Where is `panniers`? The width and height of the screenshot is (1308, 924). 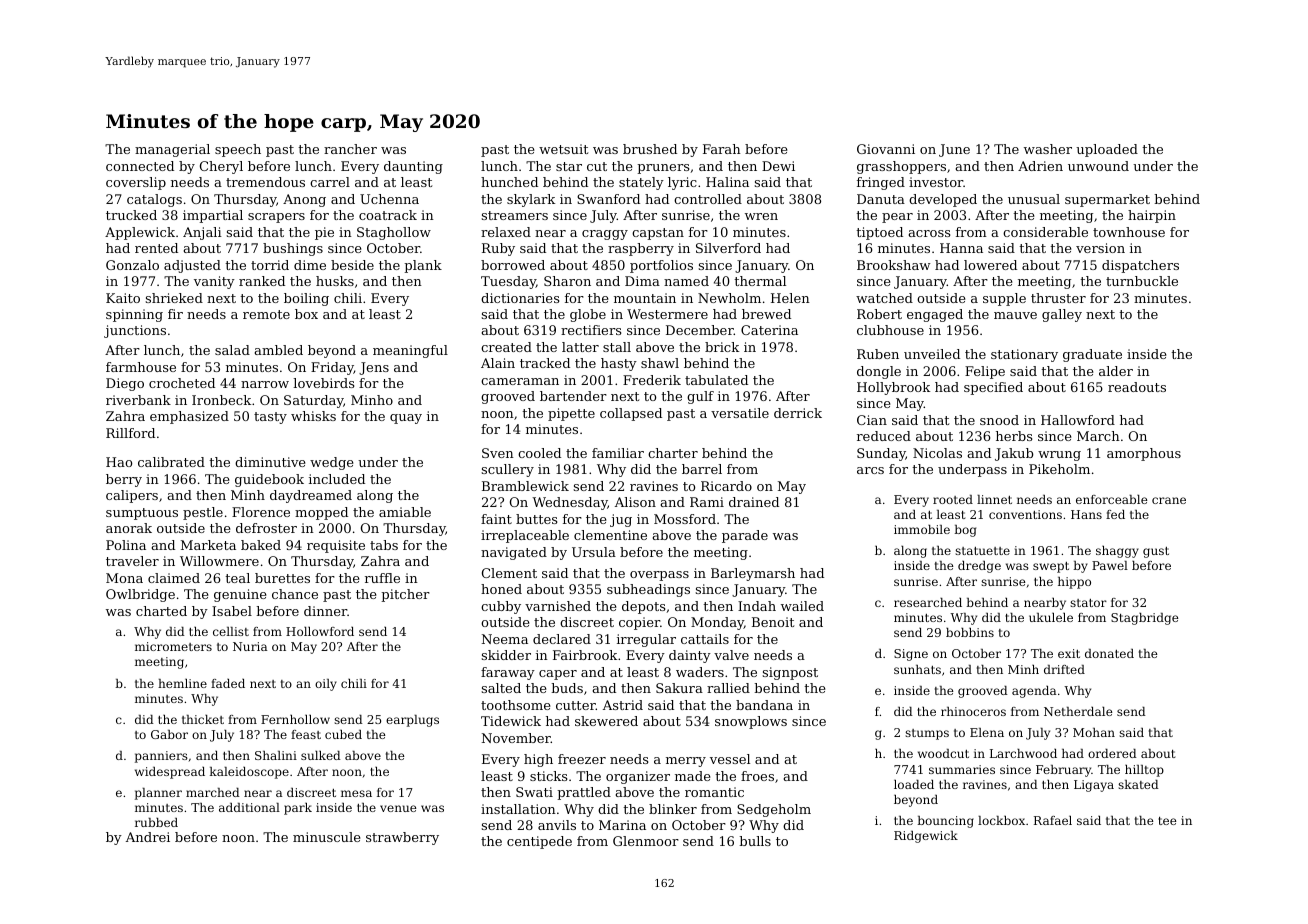 panniers is located at coordinates (161, 757).
